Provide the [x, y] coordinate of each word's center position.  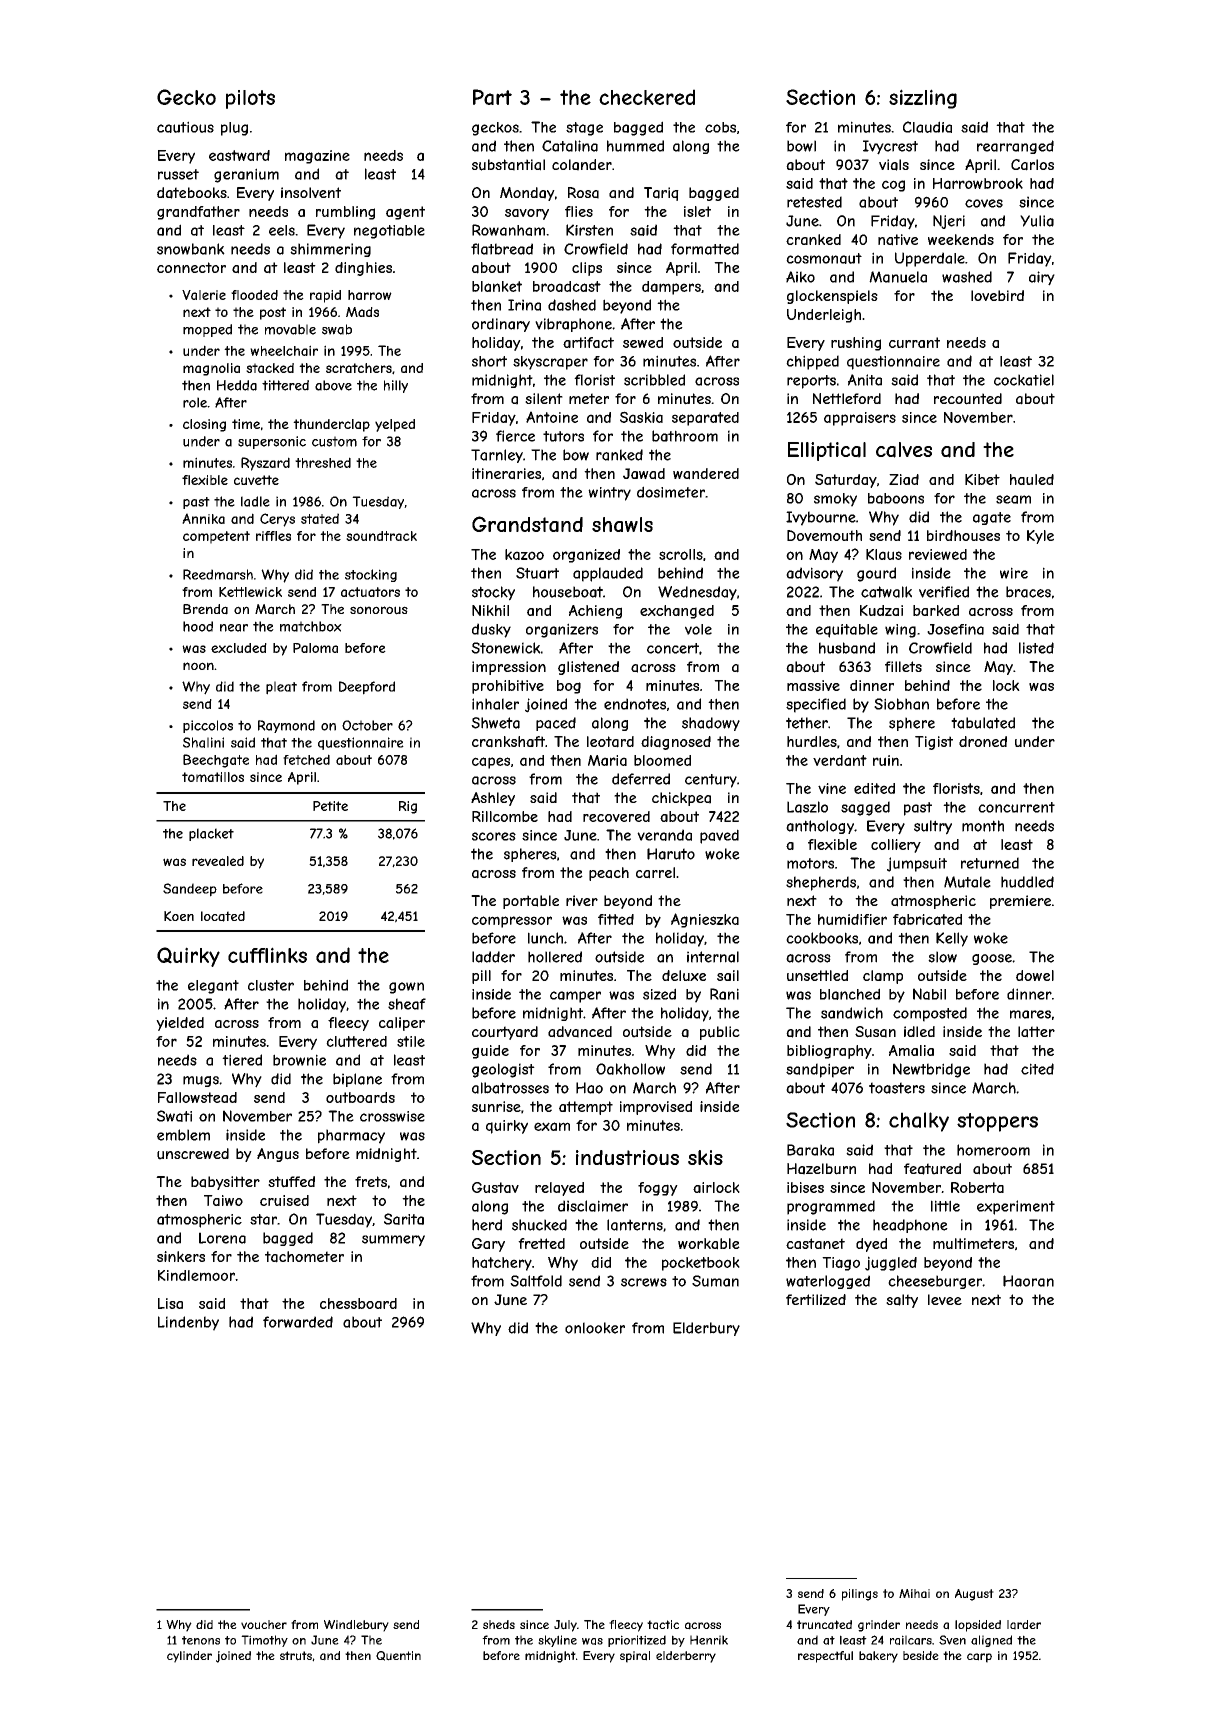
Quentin [398, 1656]
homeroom [993, 1150]
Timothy [264, 1641]
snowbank [191, 249]
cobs [720, 127]
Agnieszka [705, 920]
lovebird [997, 295]
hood [198, 626]
